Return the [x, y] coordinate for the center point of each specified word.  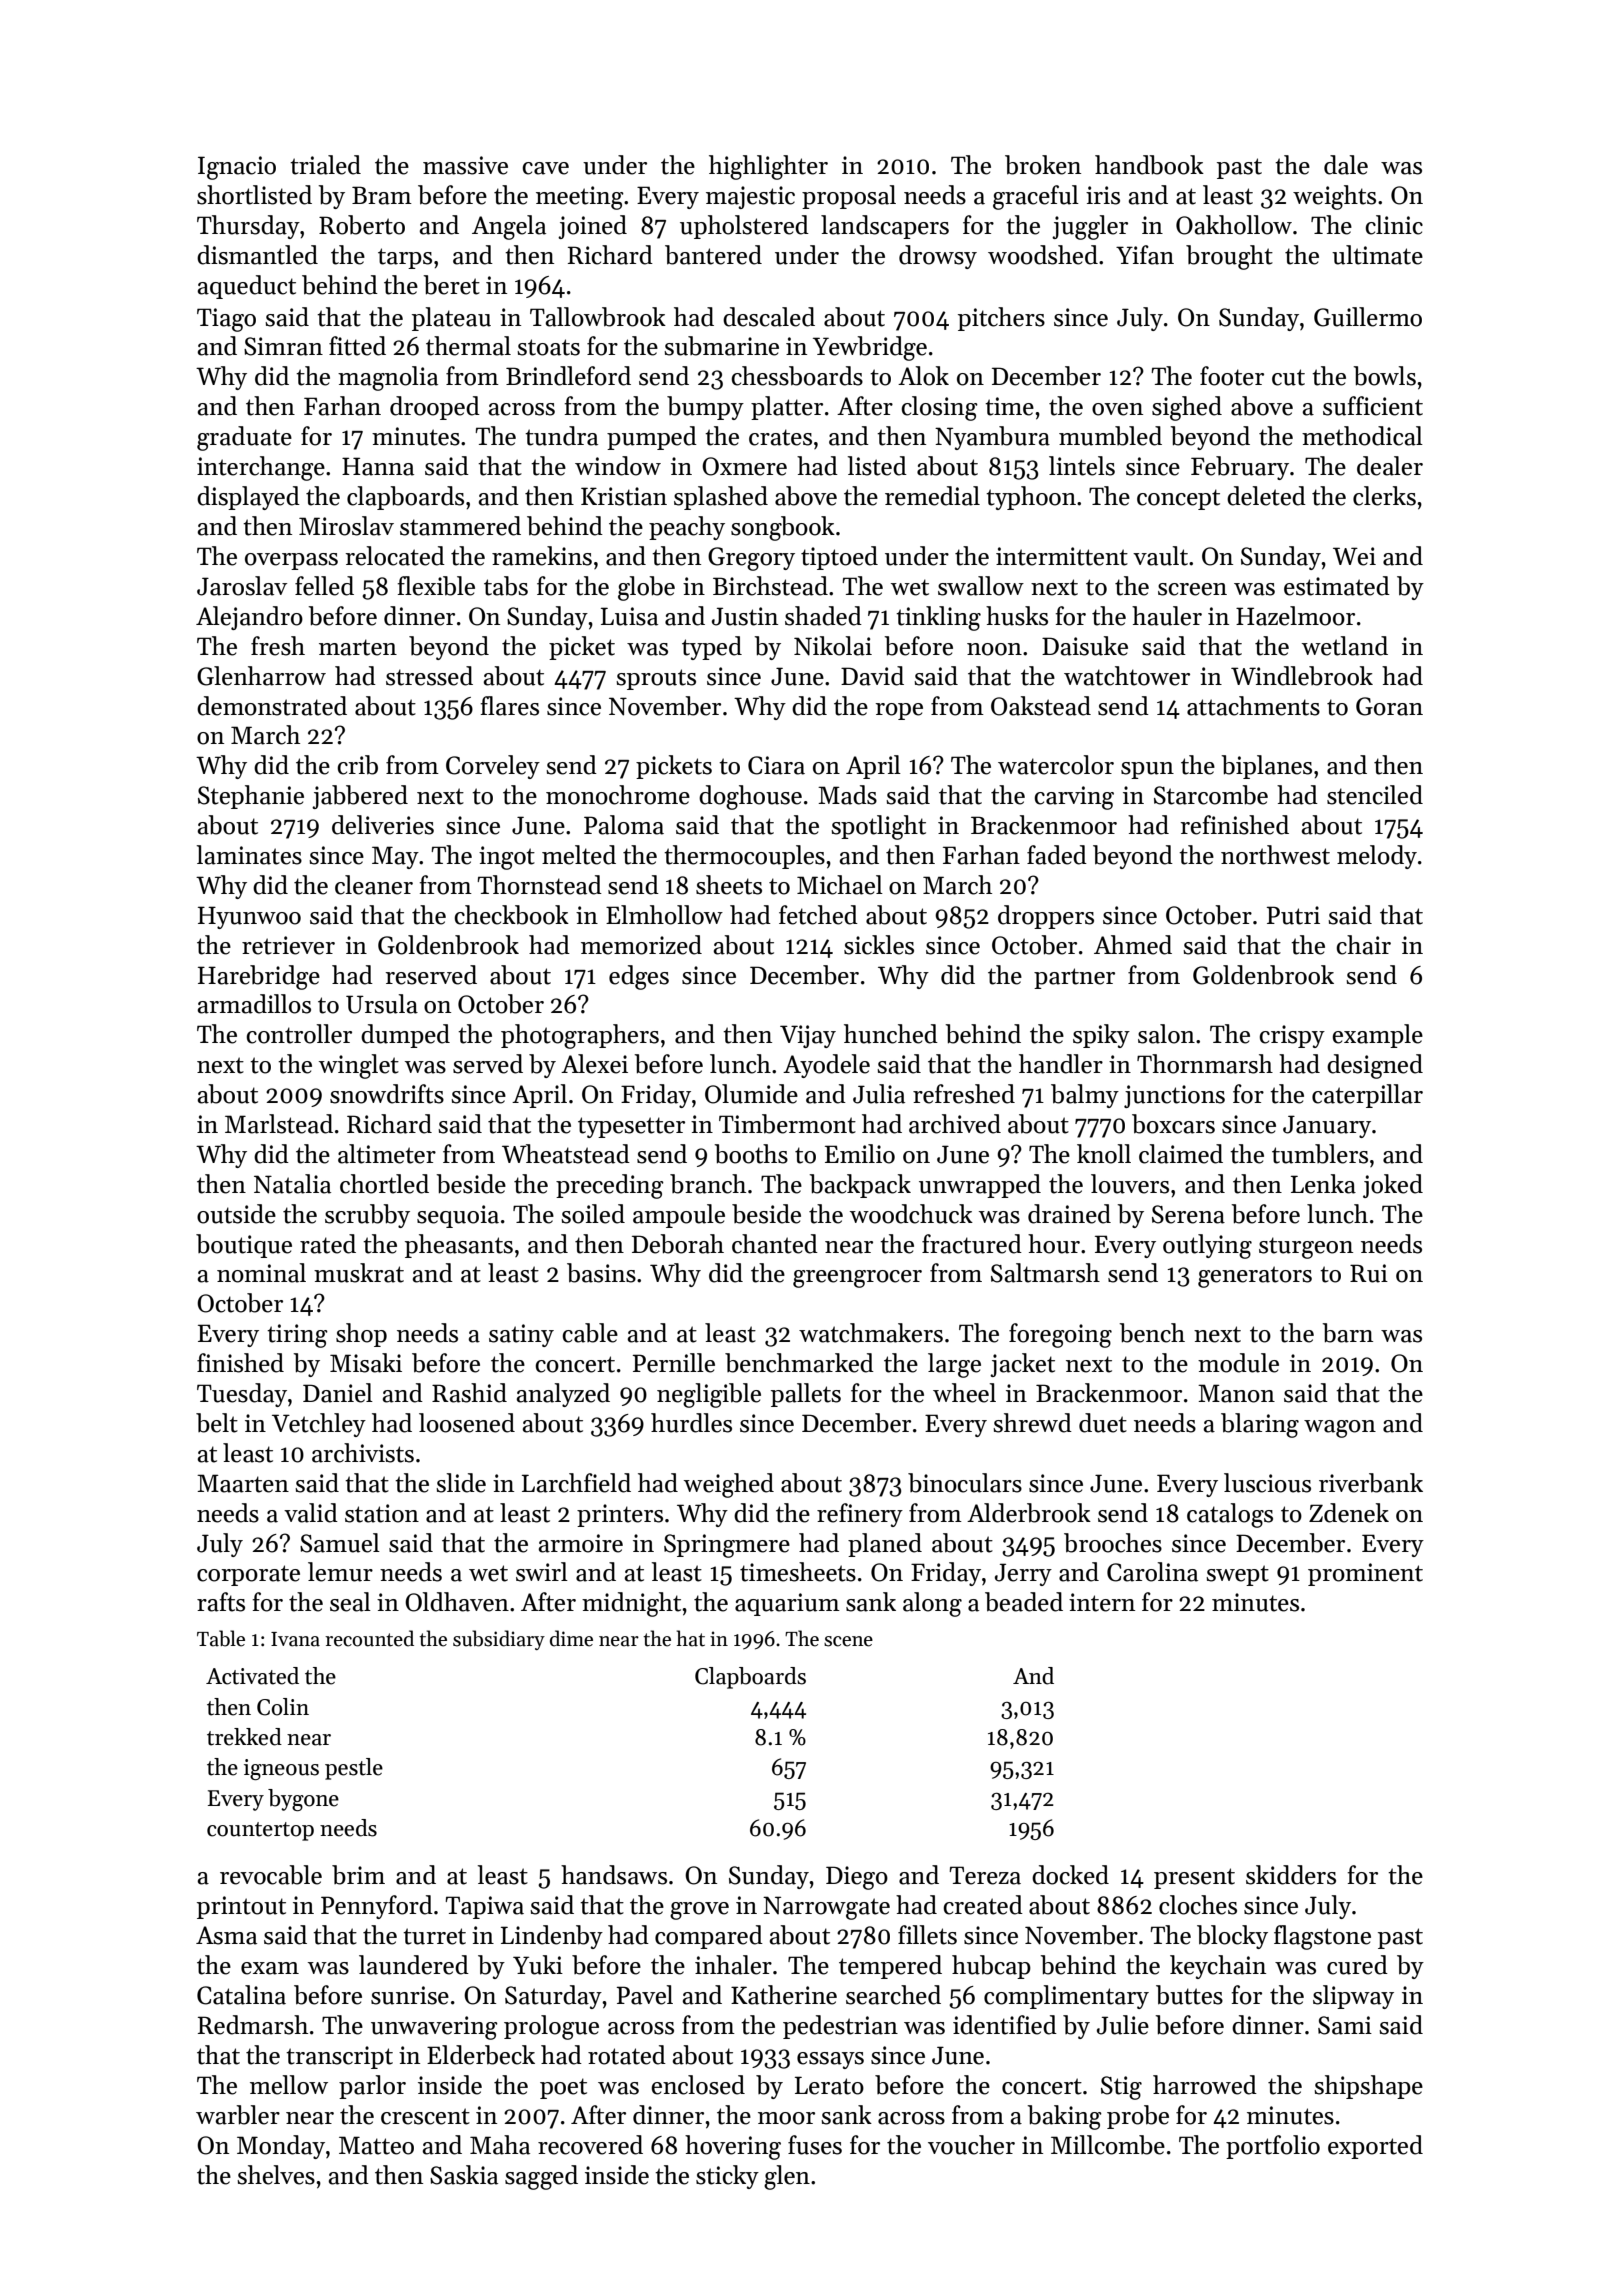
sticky [727, 2177]
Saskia [464, 2175]
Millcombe [1108, 2145]
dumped [405, 1036]
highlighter [768, 167]
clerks [1384, 496]
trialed [325, 165]
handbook [1149, 165]
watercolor [1056, 765]
